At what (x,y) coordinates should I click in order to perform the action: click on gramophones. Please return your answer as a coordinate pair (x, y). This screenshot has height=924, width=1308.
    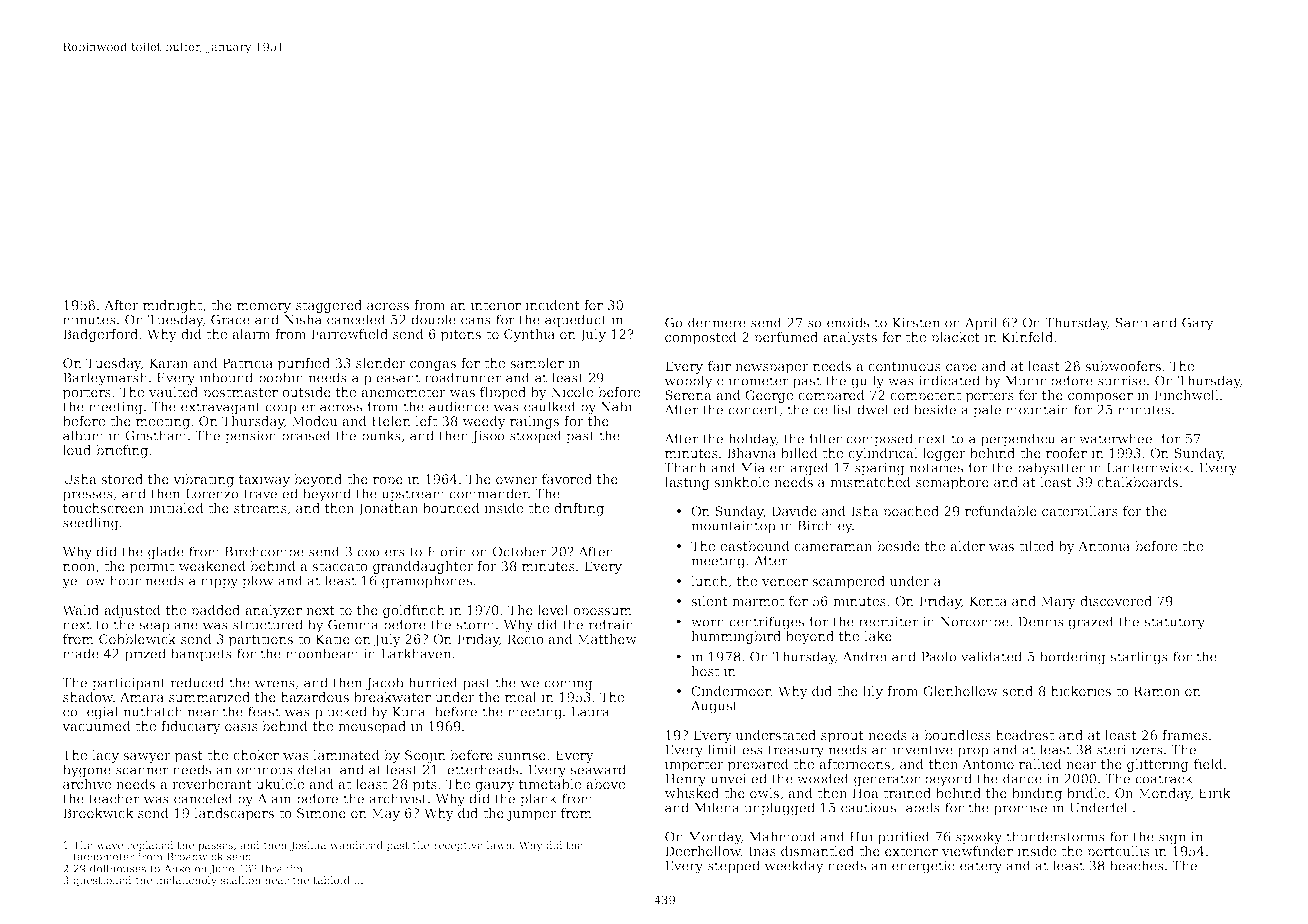
    Looking at the image, I should click on (427, 582).
